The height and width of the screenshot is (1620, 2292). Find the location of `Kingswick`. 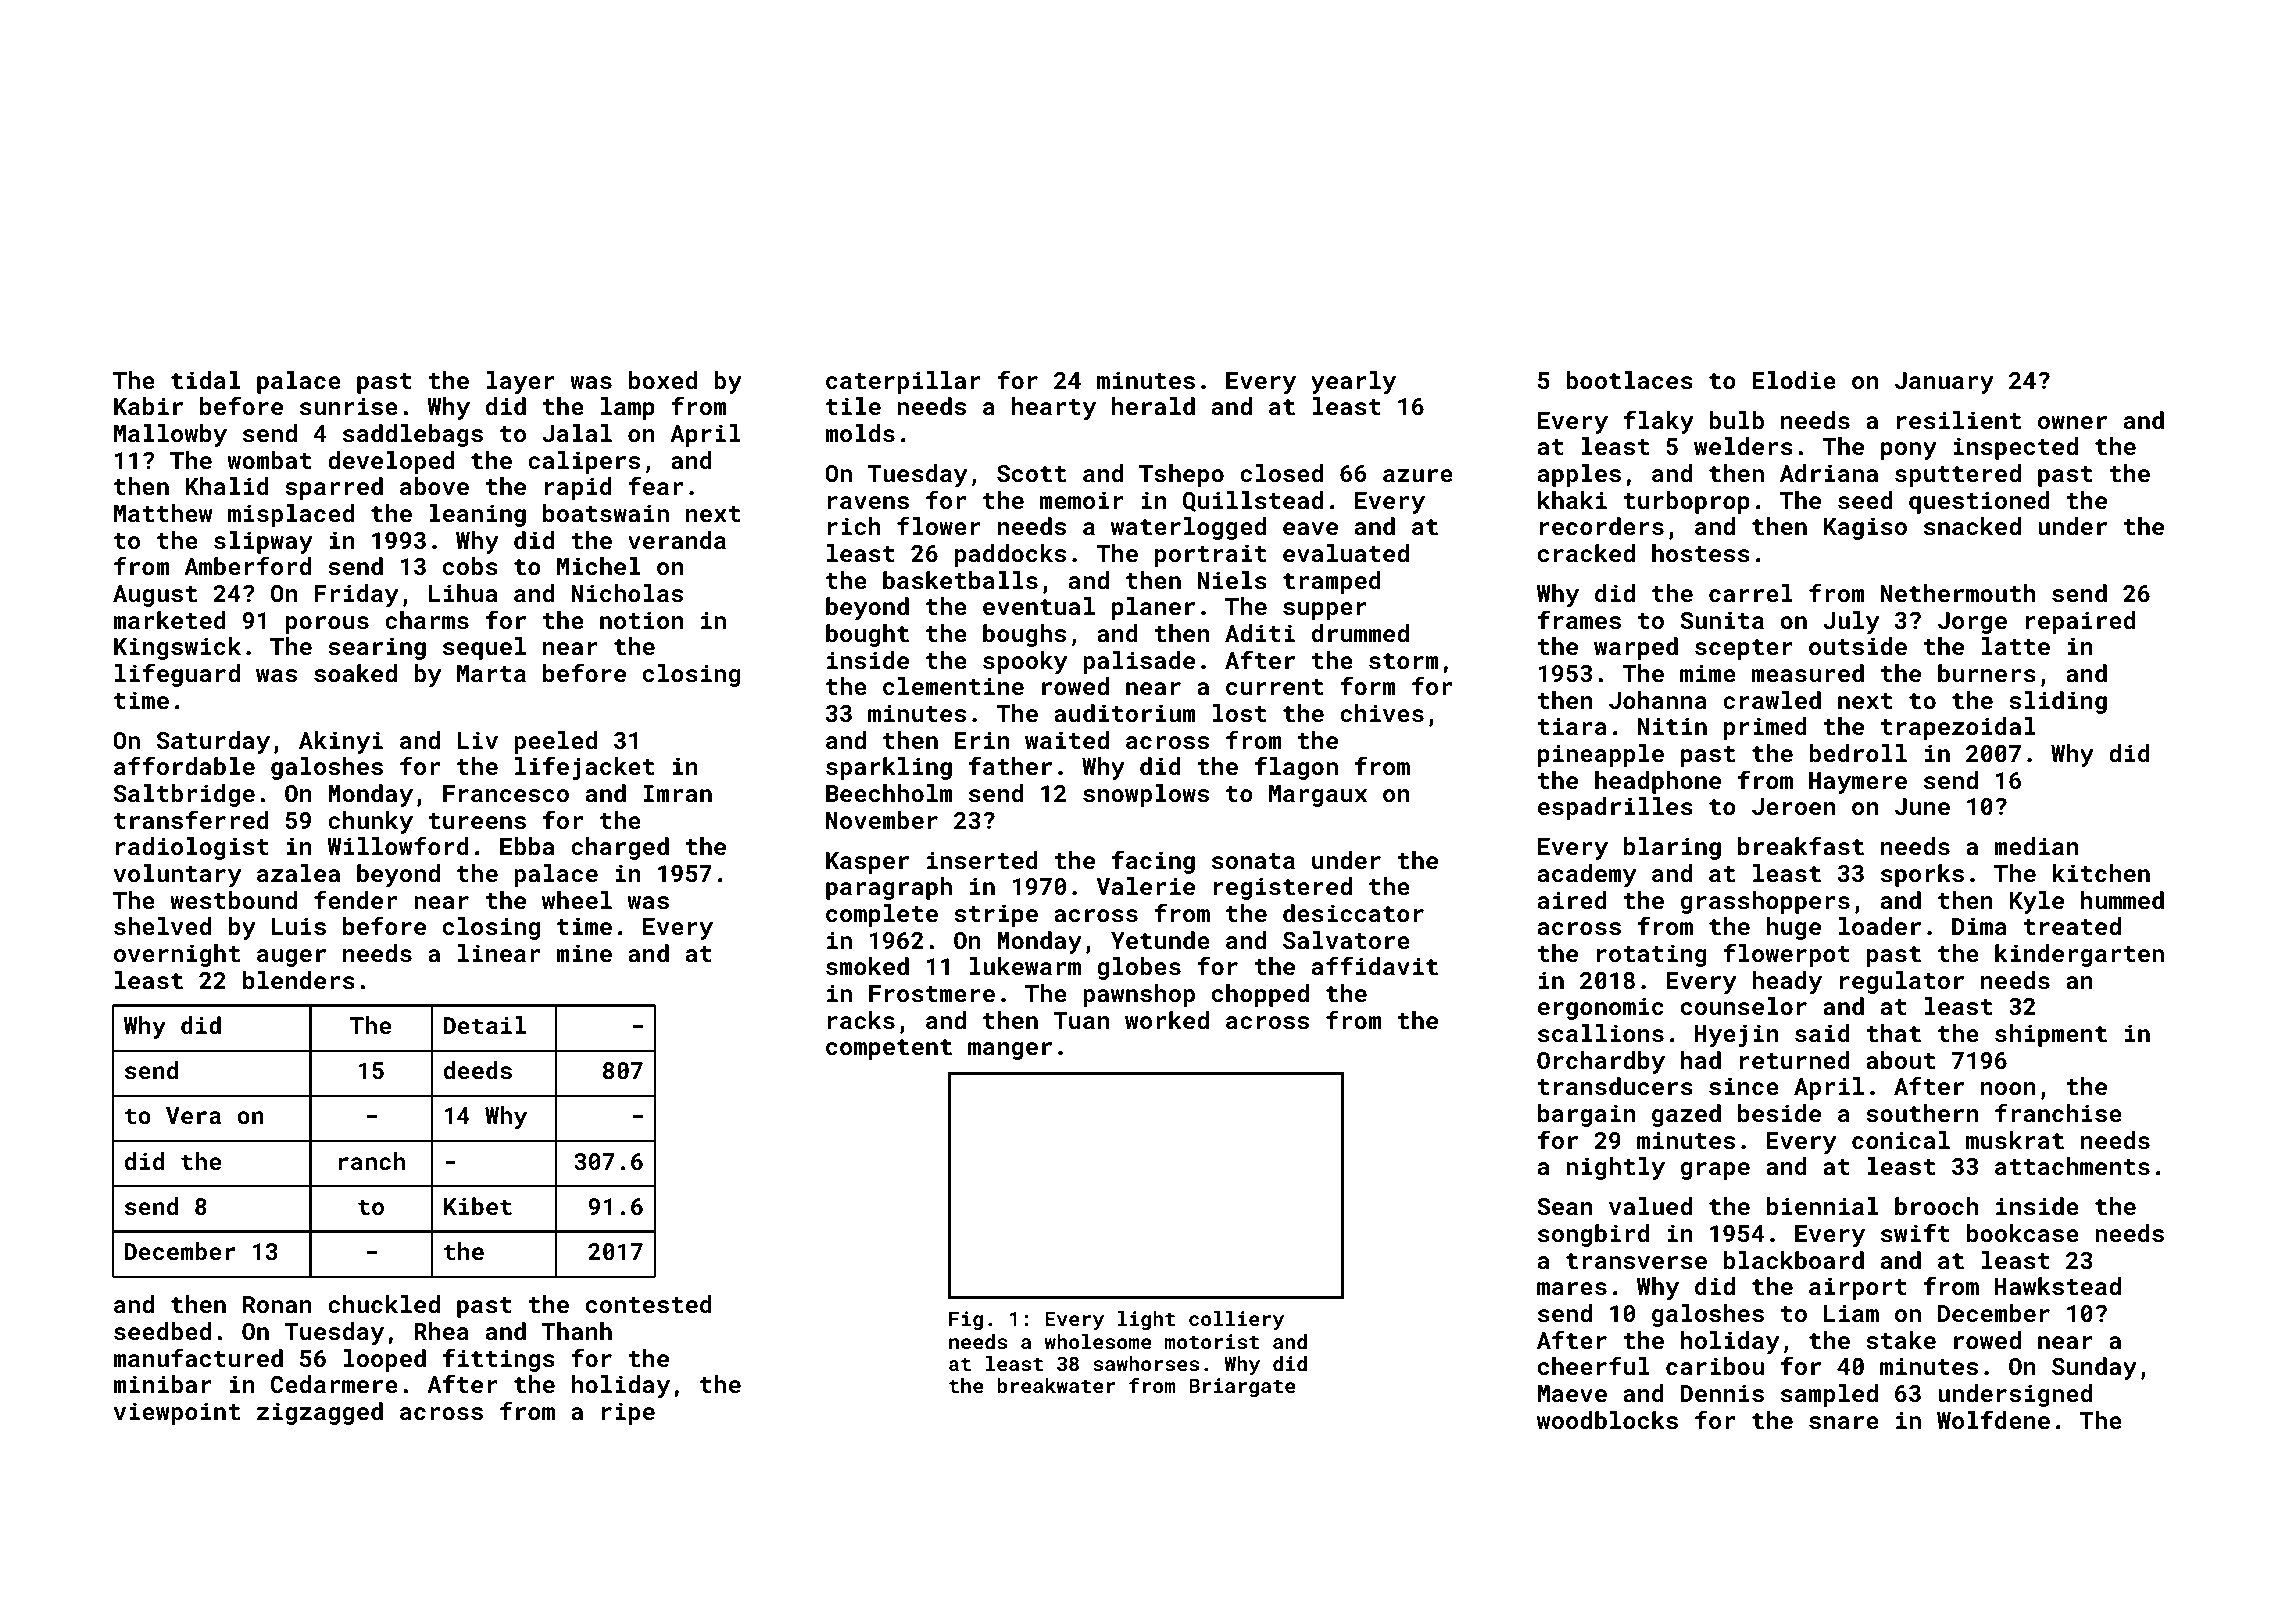

Kingswick is located at coordinates (177, 648).
